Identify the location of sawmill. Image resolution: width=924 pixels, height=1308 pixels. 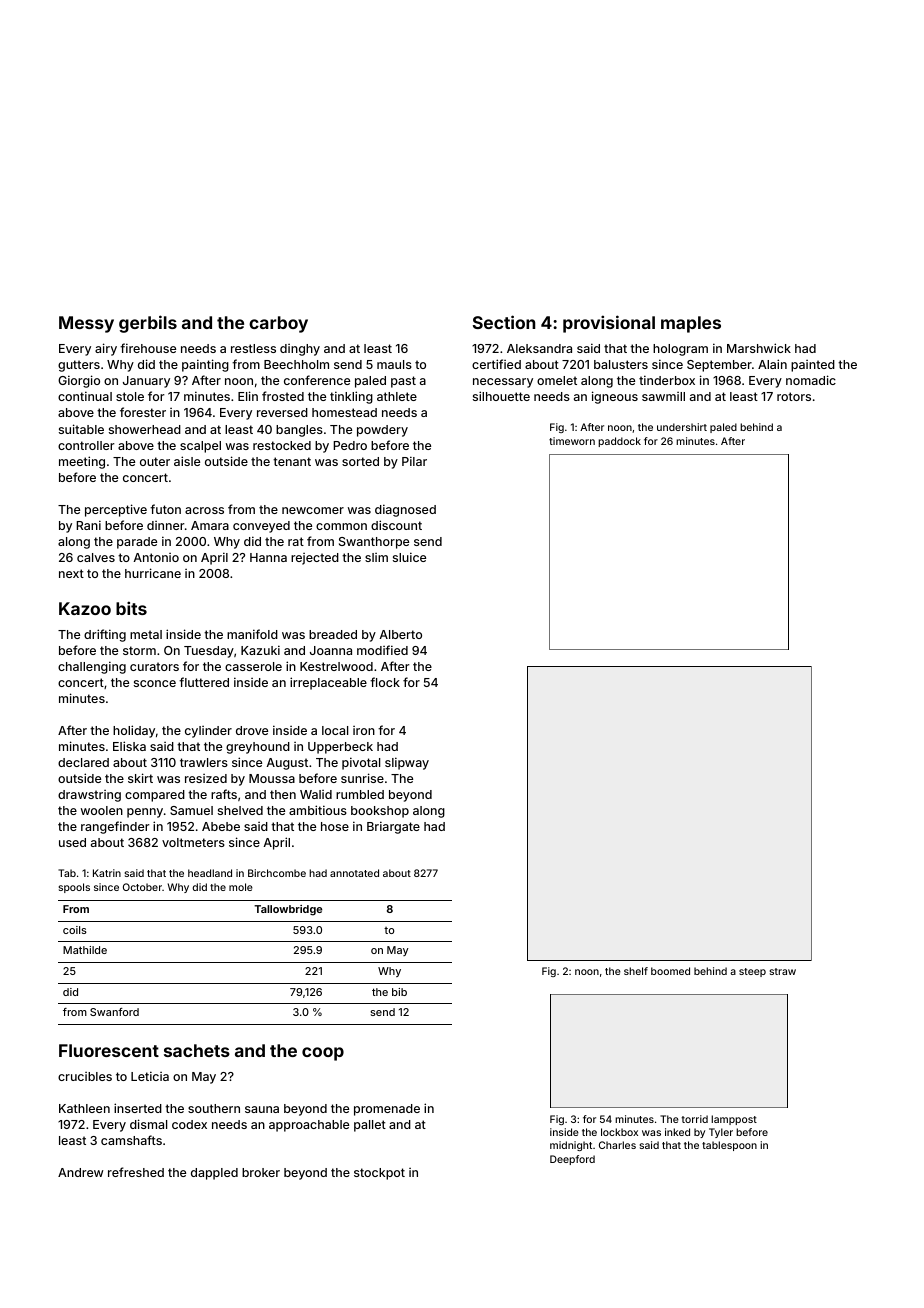
(663, 396).
